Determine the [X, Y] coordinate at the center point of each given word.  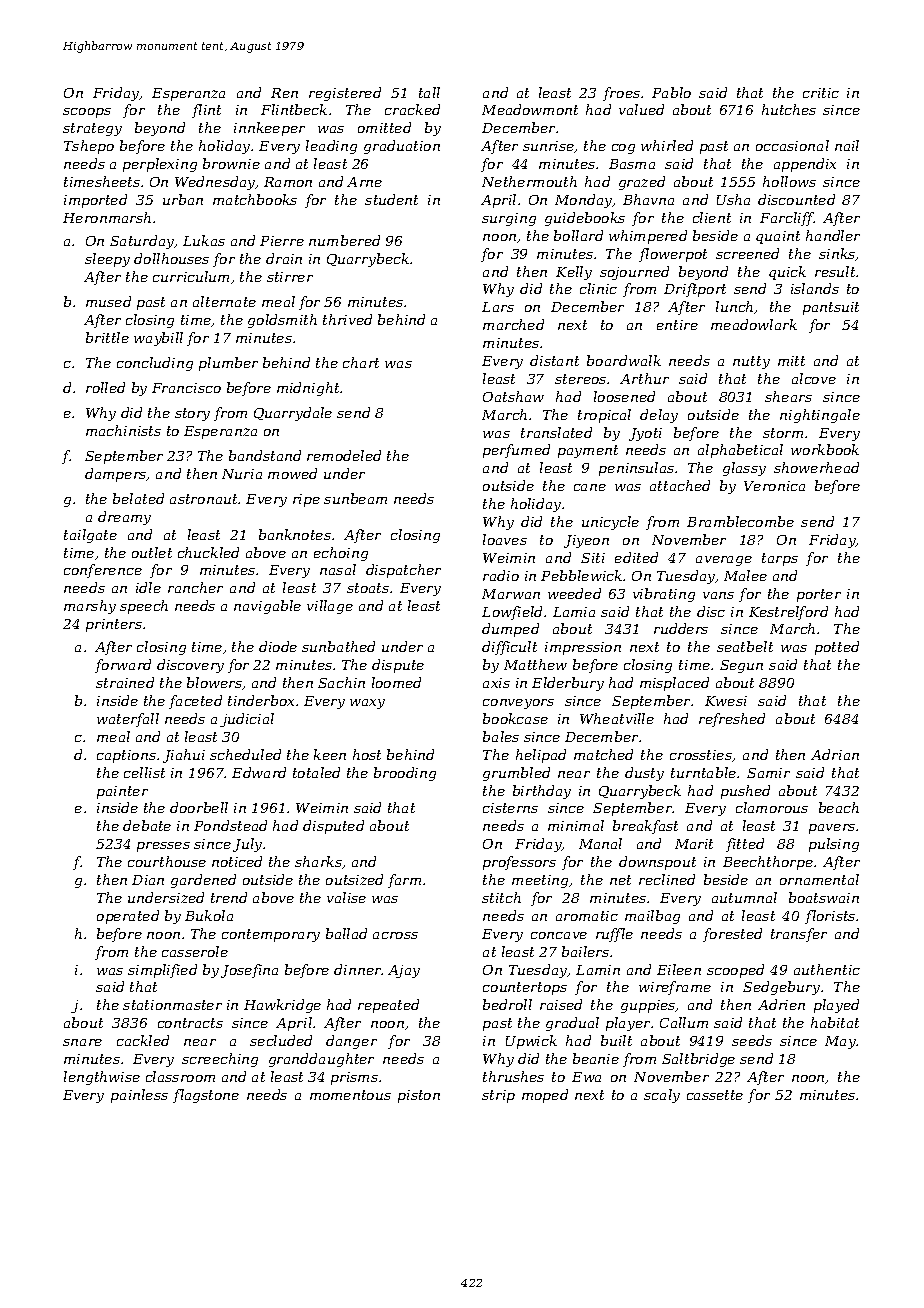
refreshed [732, 720]
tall [429, 92]
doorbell [199, 807]
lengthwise [102, 1078]
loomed [396, 682]
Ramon [288, 182]
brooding [405, 774]
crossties [701, 755]
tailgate [90, 536]
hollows [789, 181]
